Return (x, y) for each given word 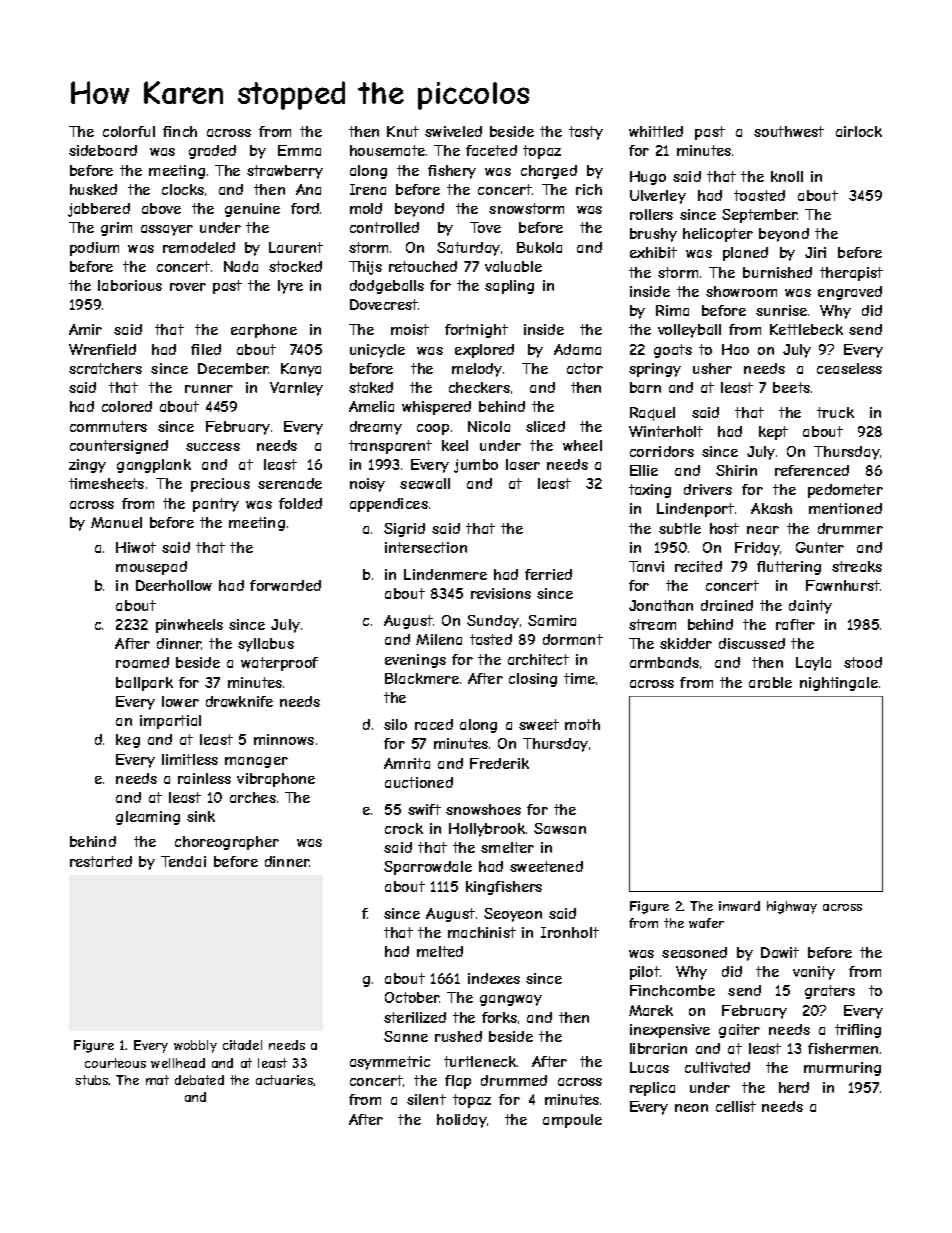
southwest (789, 131)
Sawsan (560, 828)
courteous (115, 1063)
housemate (387, 150)
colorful (129, 131)
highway (792, 907)
